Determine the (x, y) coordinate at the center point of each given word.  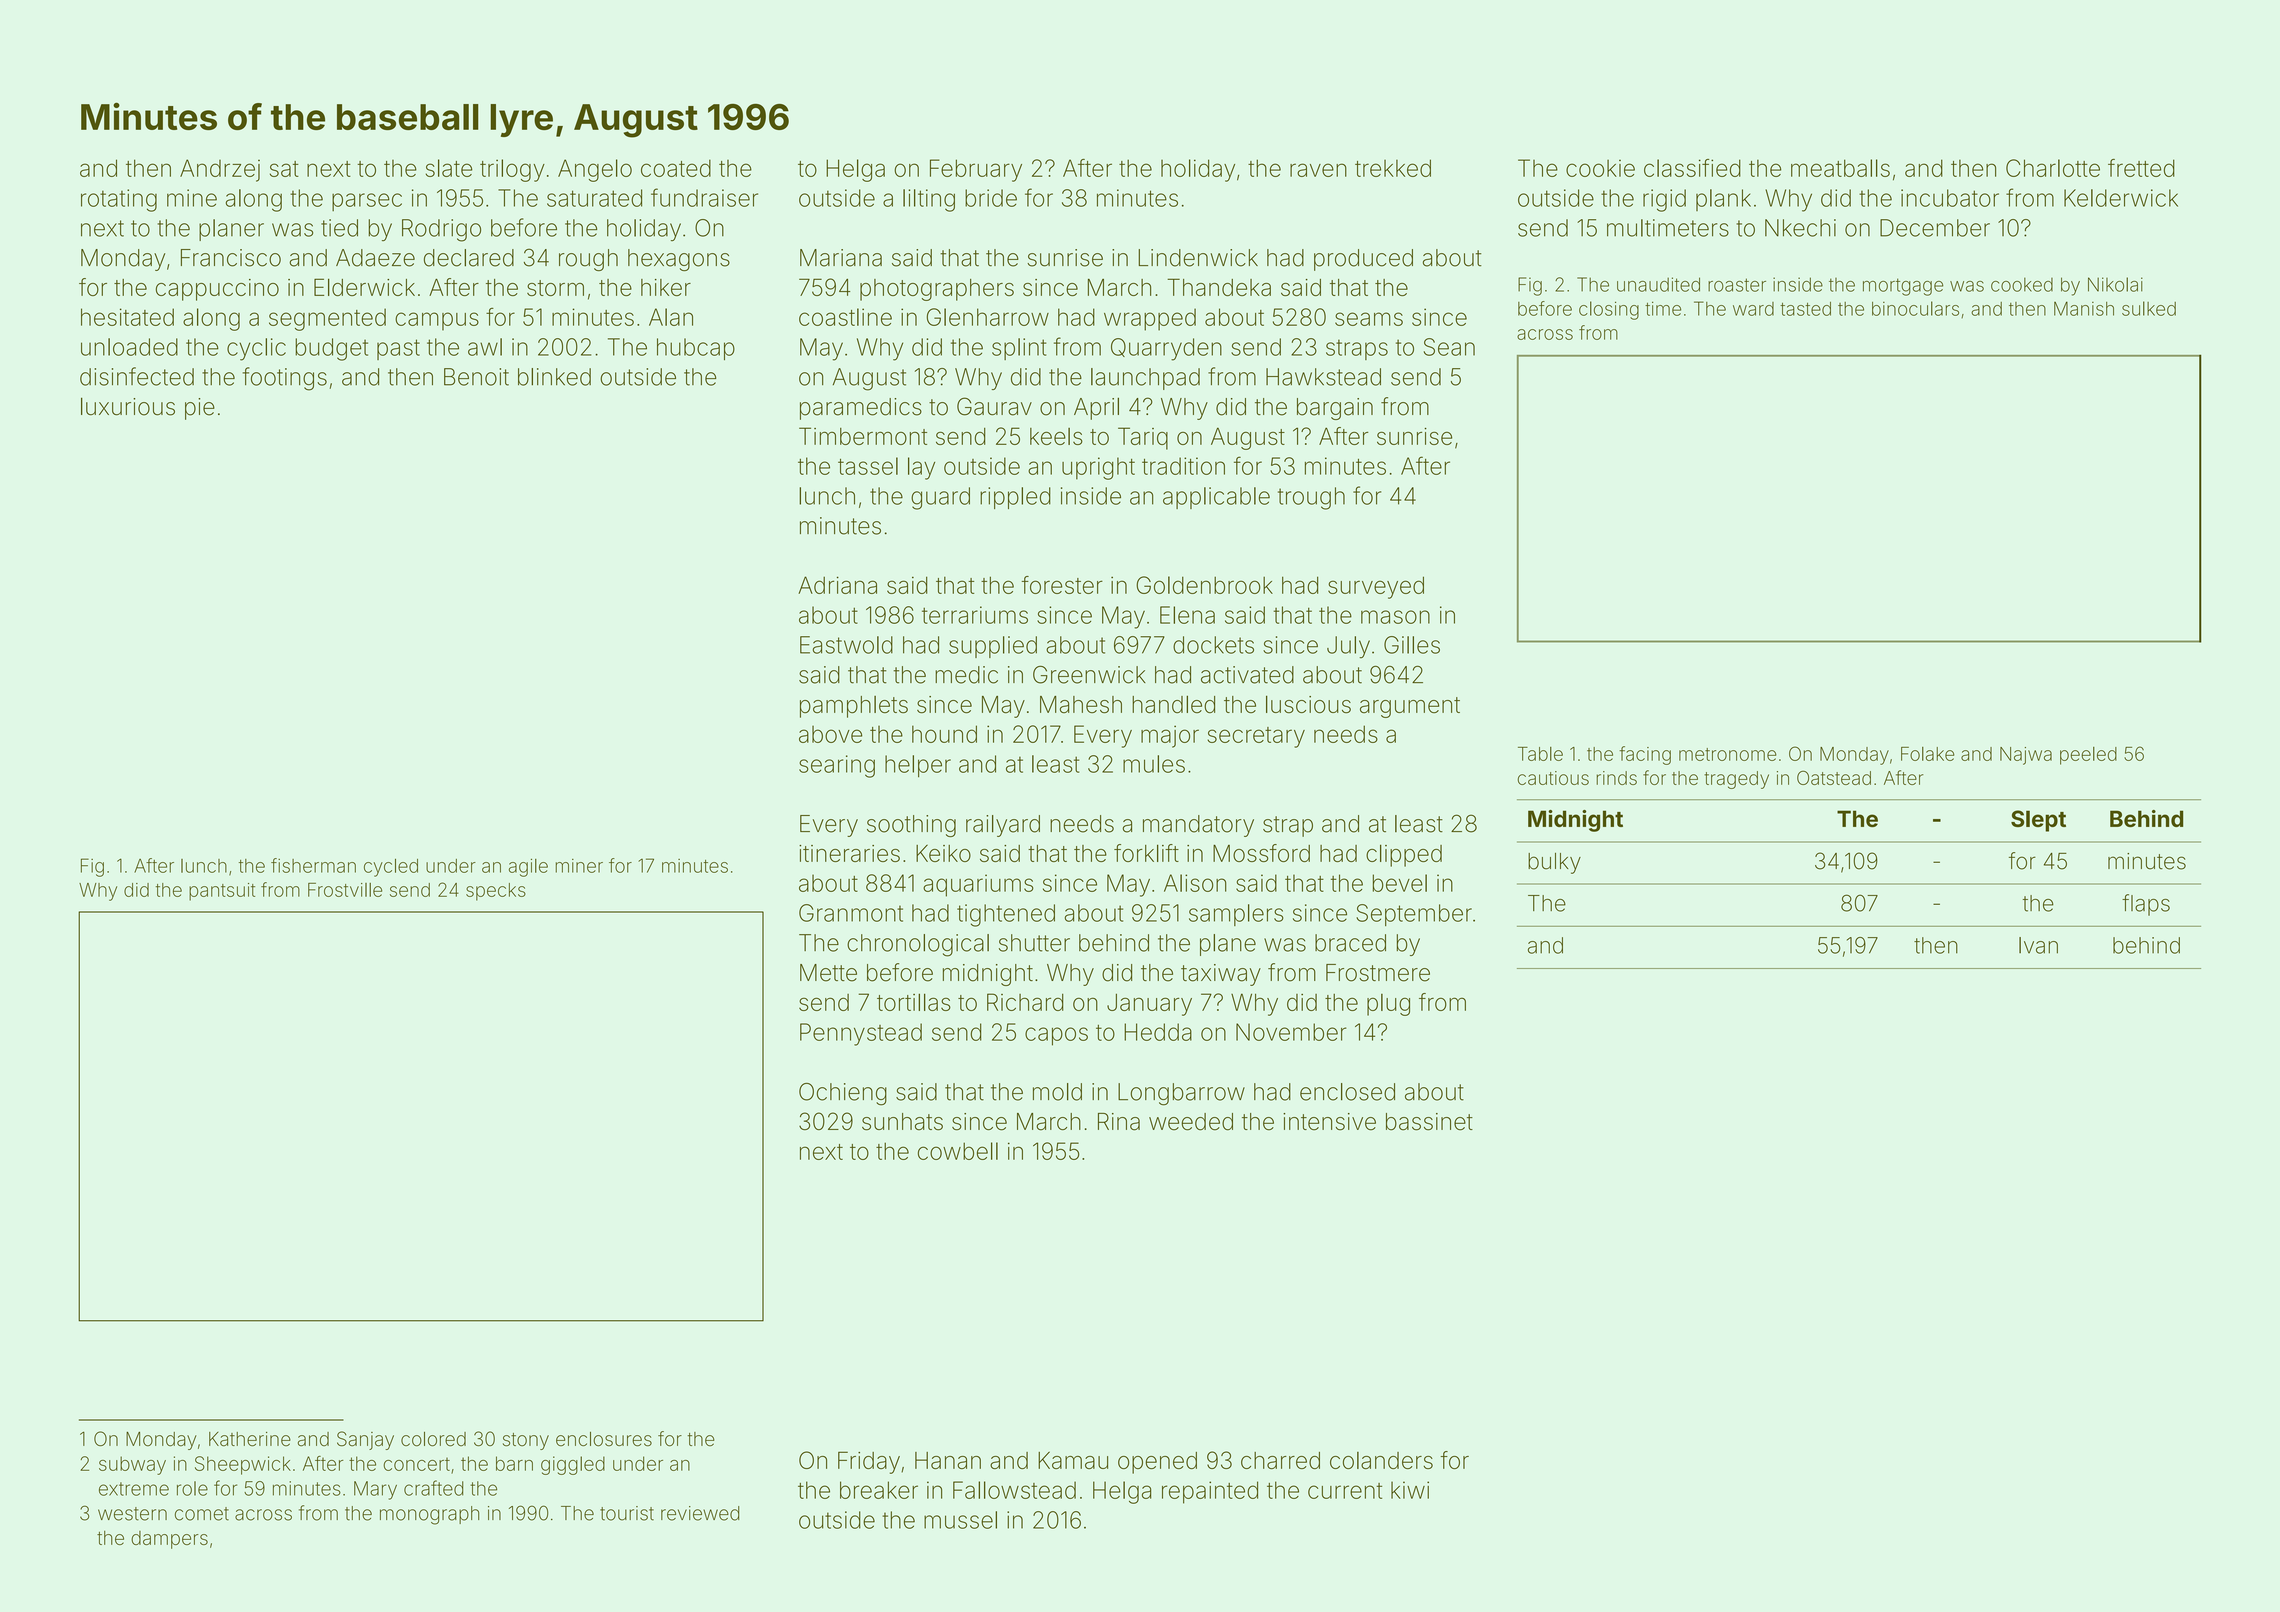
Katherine (250, 1439)
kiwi (1410, 1490)
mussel (960, 1520)
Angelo (595, 170)
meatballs (1840, 168)
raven (1318, 170)
